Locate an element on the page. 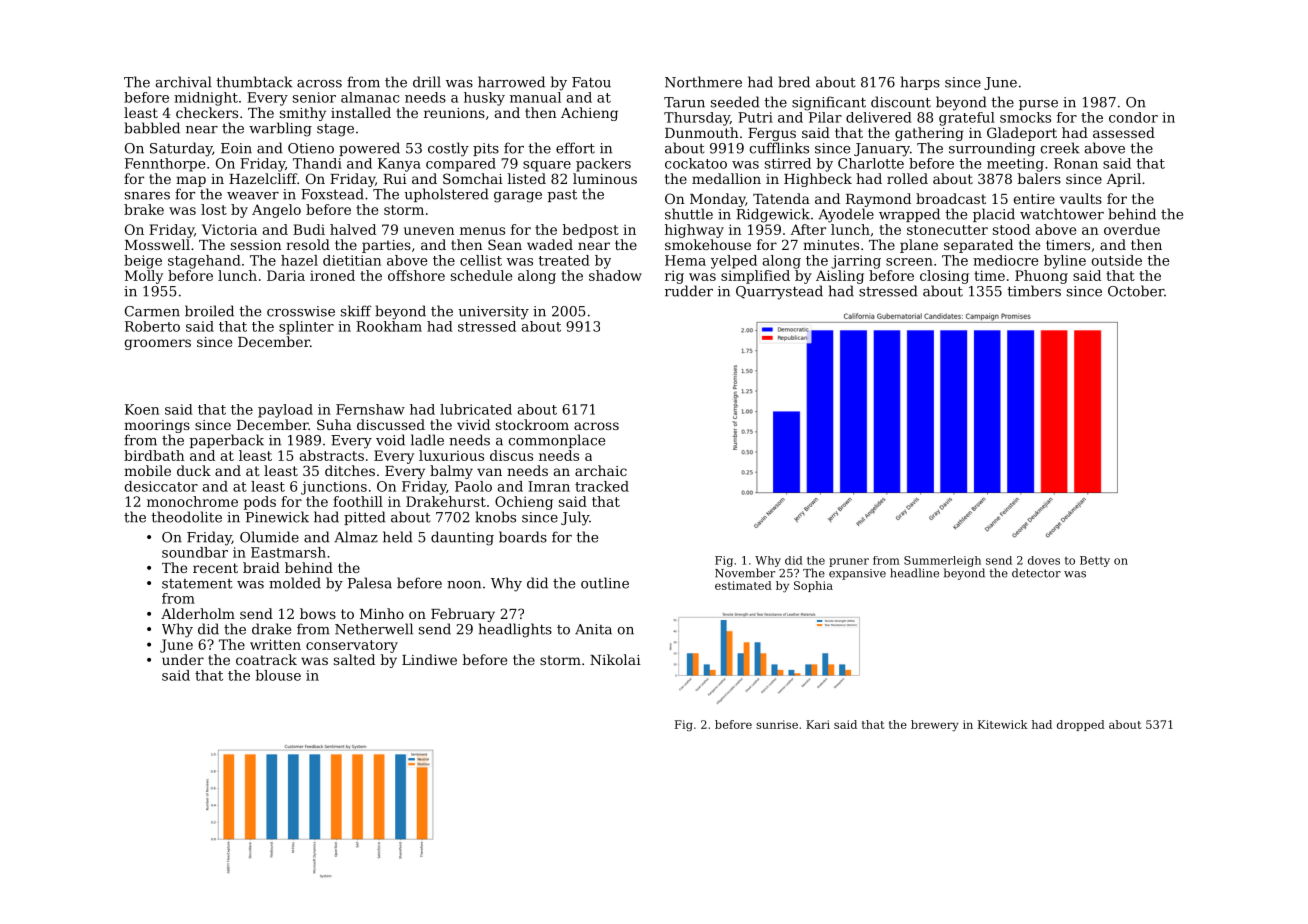  rudder is located at coordinates (689, 291).
